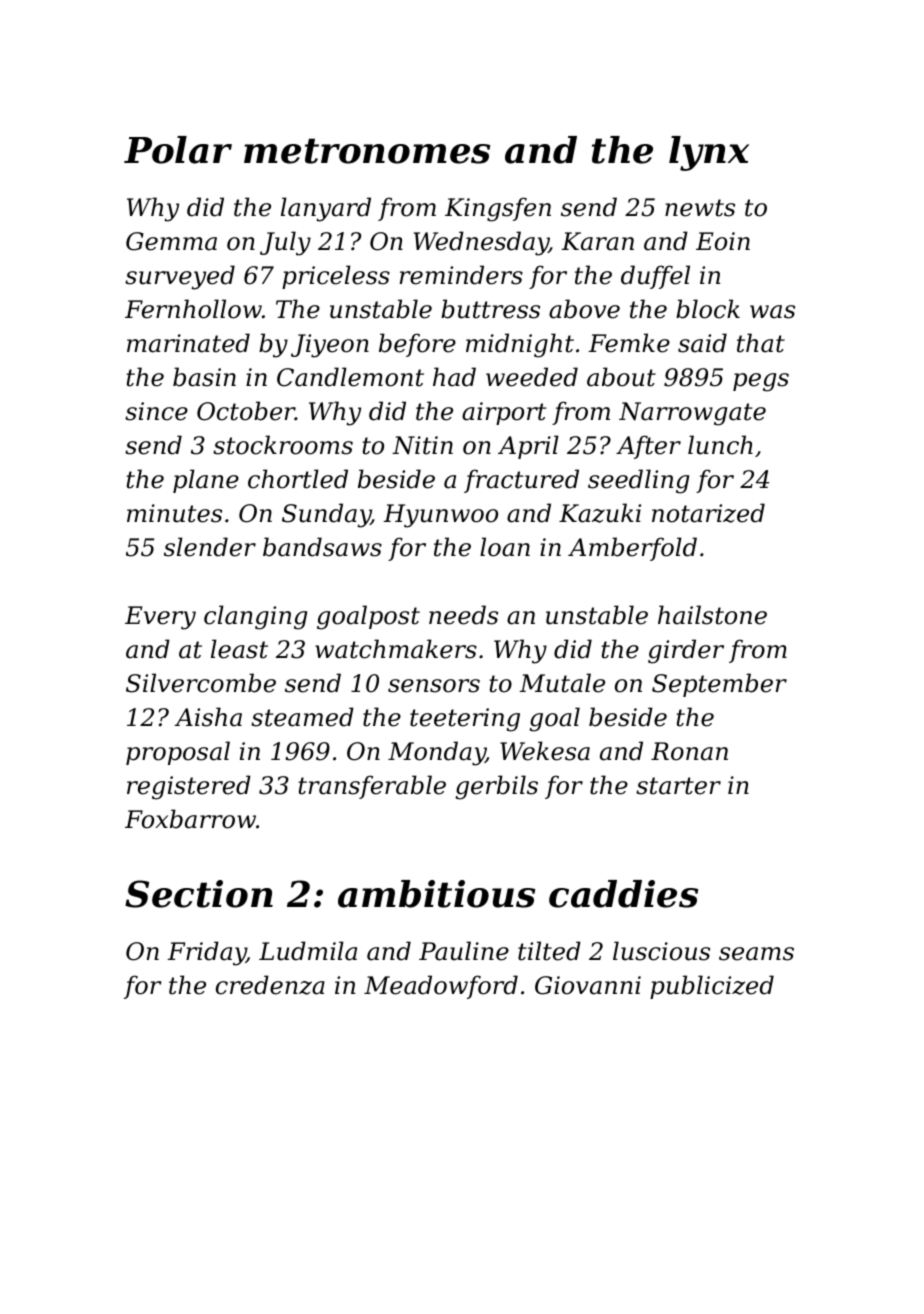 The height and width of the image is (1314, 924). Describe the element at coordinates (723, 241) in the image. I see `Eoin` at that location.
